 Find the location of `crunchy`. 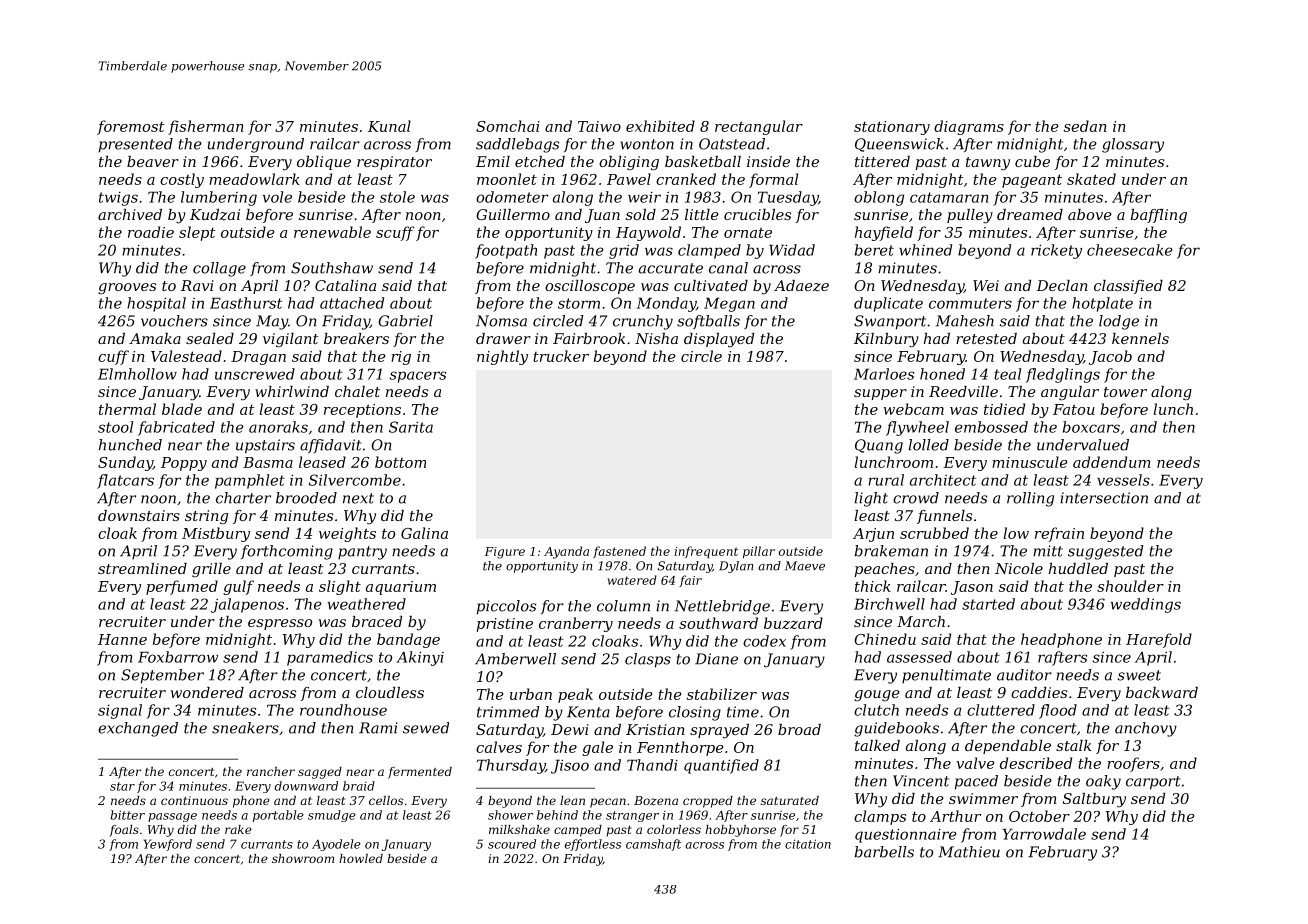

crunchy is located at coordinates (643, 322).
